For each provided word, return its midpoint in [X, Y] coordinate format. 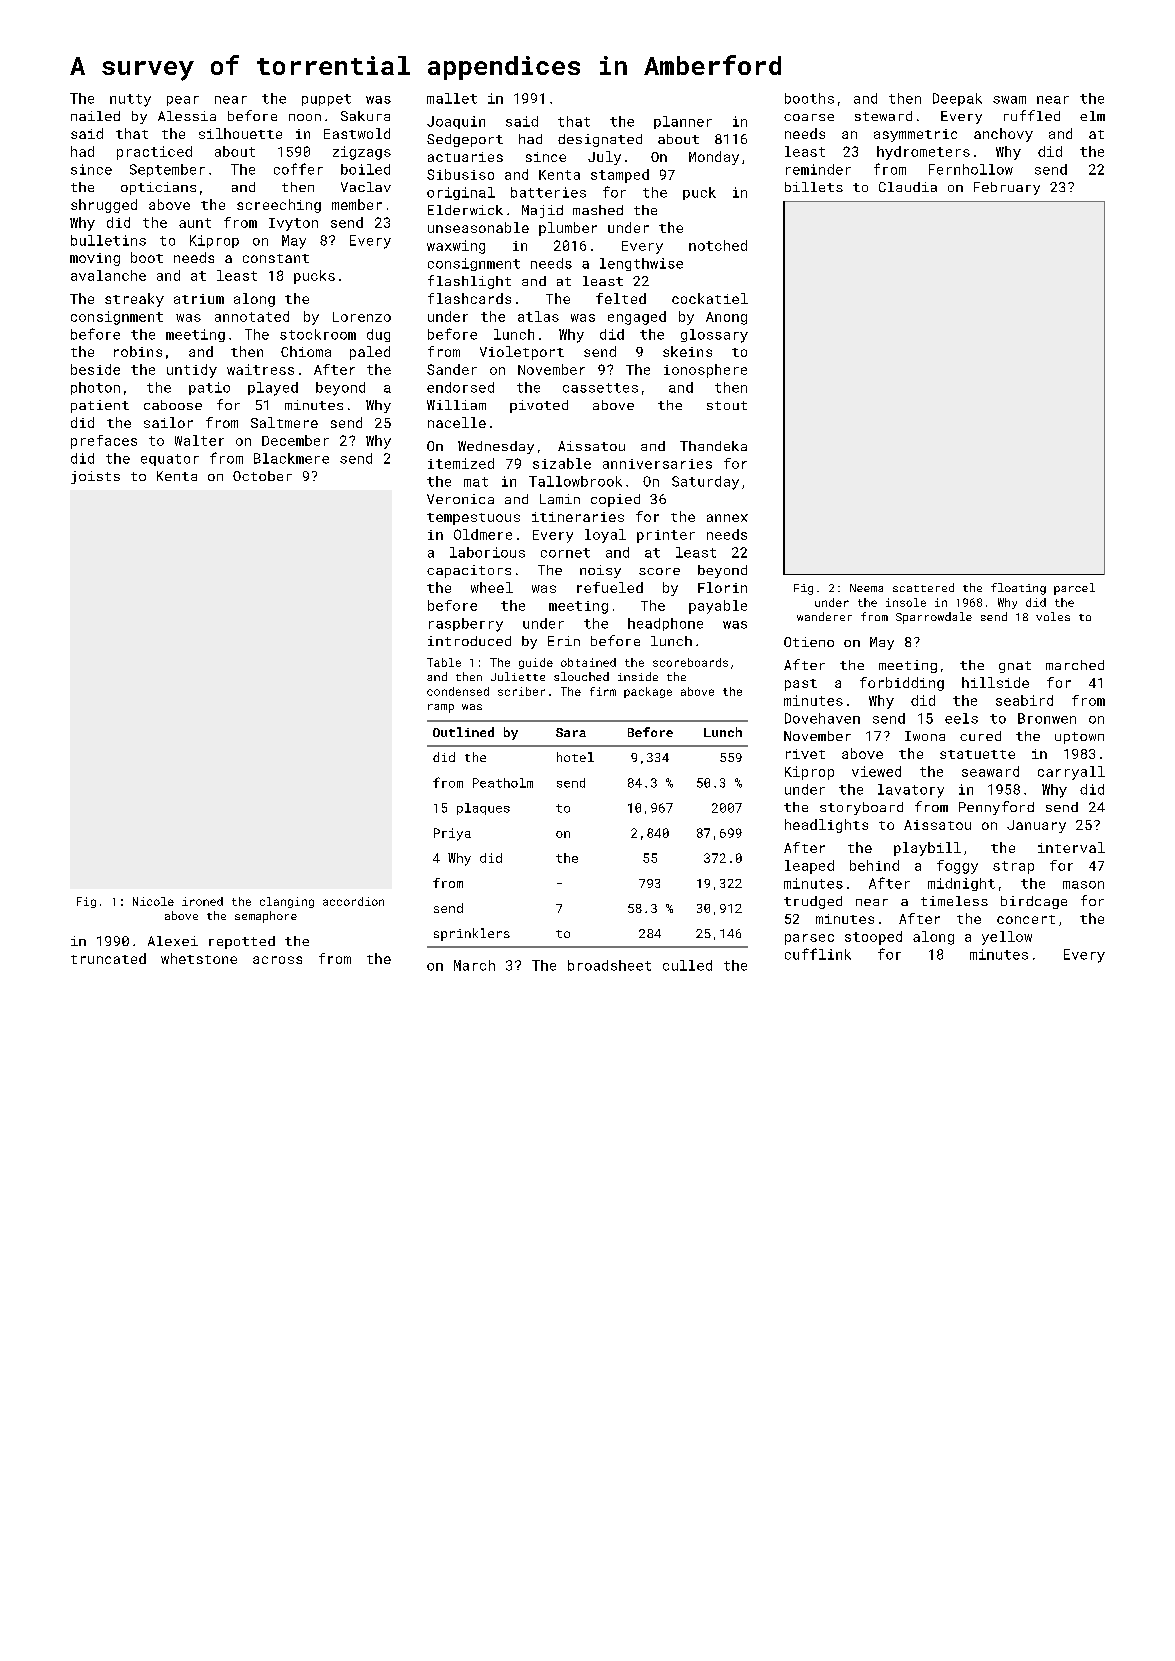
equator [170, 460]
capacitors [469, 571]
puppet [326, 100]
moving [95, 259]
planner [683, 122]
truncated [108, 958]
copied [615, 500]
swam [1009, 100]
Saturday [705, 483]
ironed [202, 901]
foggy [957, 867]
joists [95, 477]
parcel [1074, 589]
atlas [538, 316]
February [1007, 188]
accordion [353, 901]
